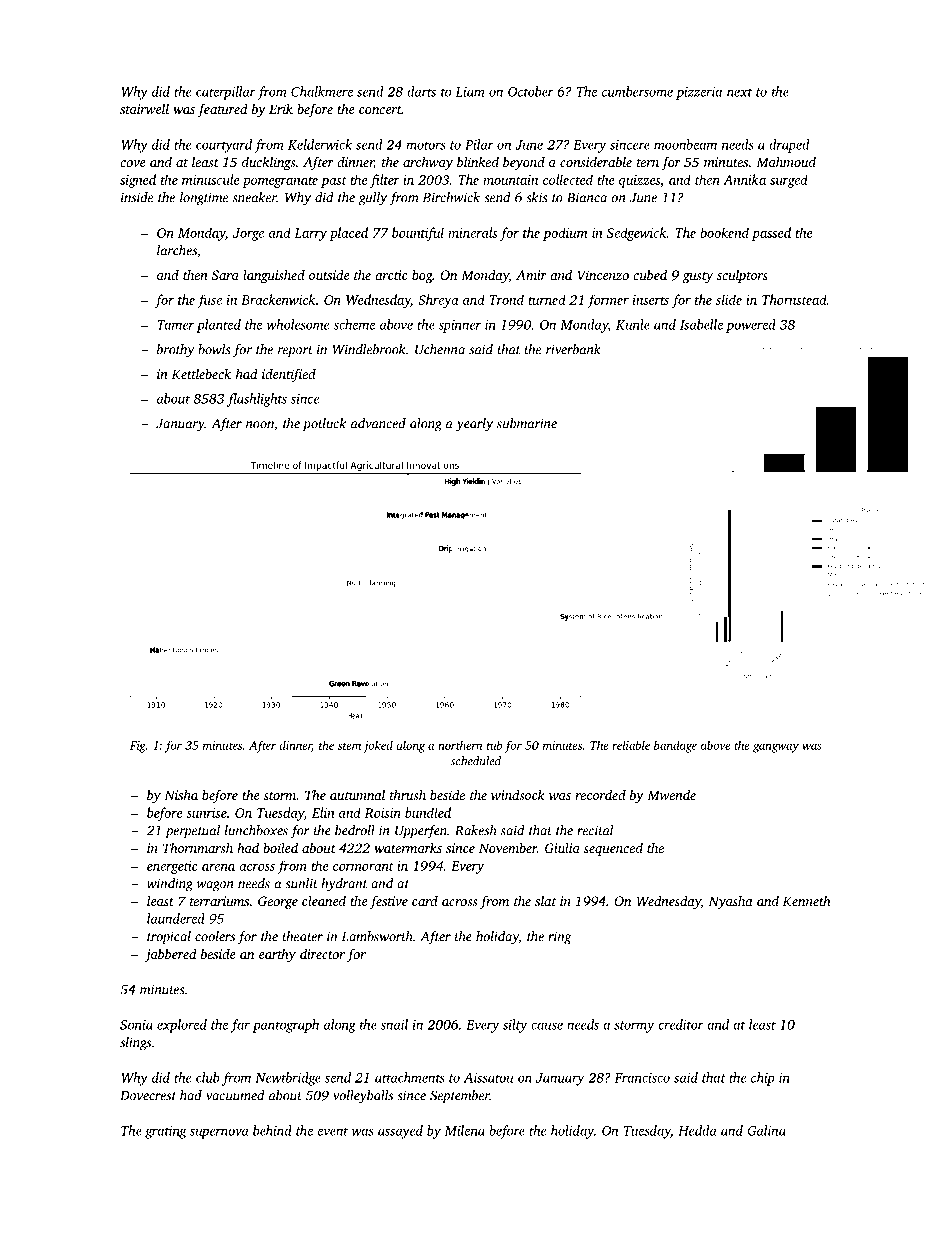 This screenshot has height=1233, width=952. I want to click on event, so click(332, 1131).
